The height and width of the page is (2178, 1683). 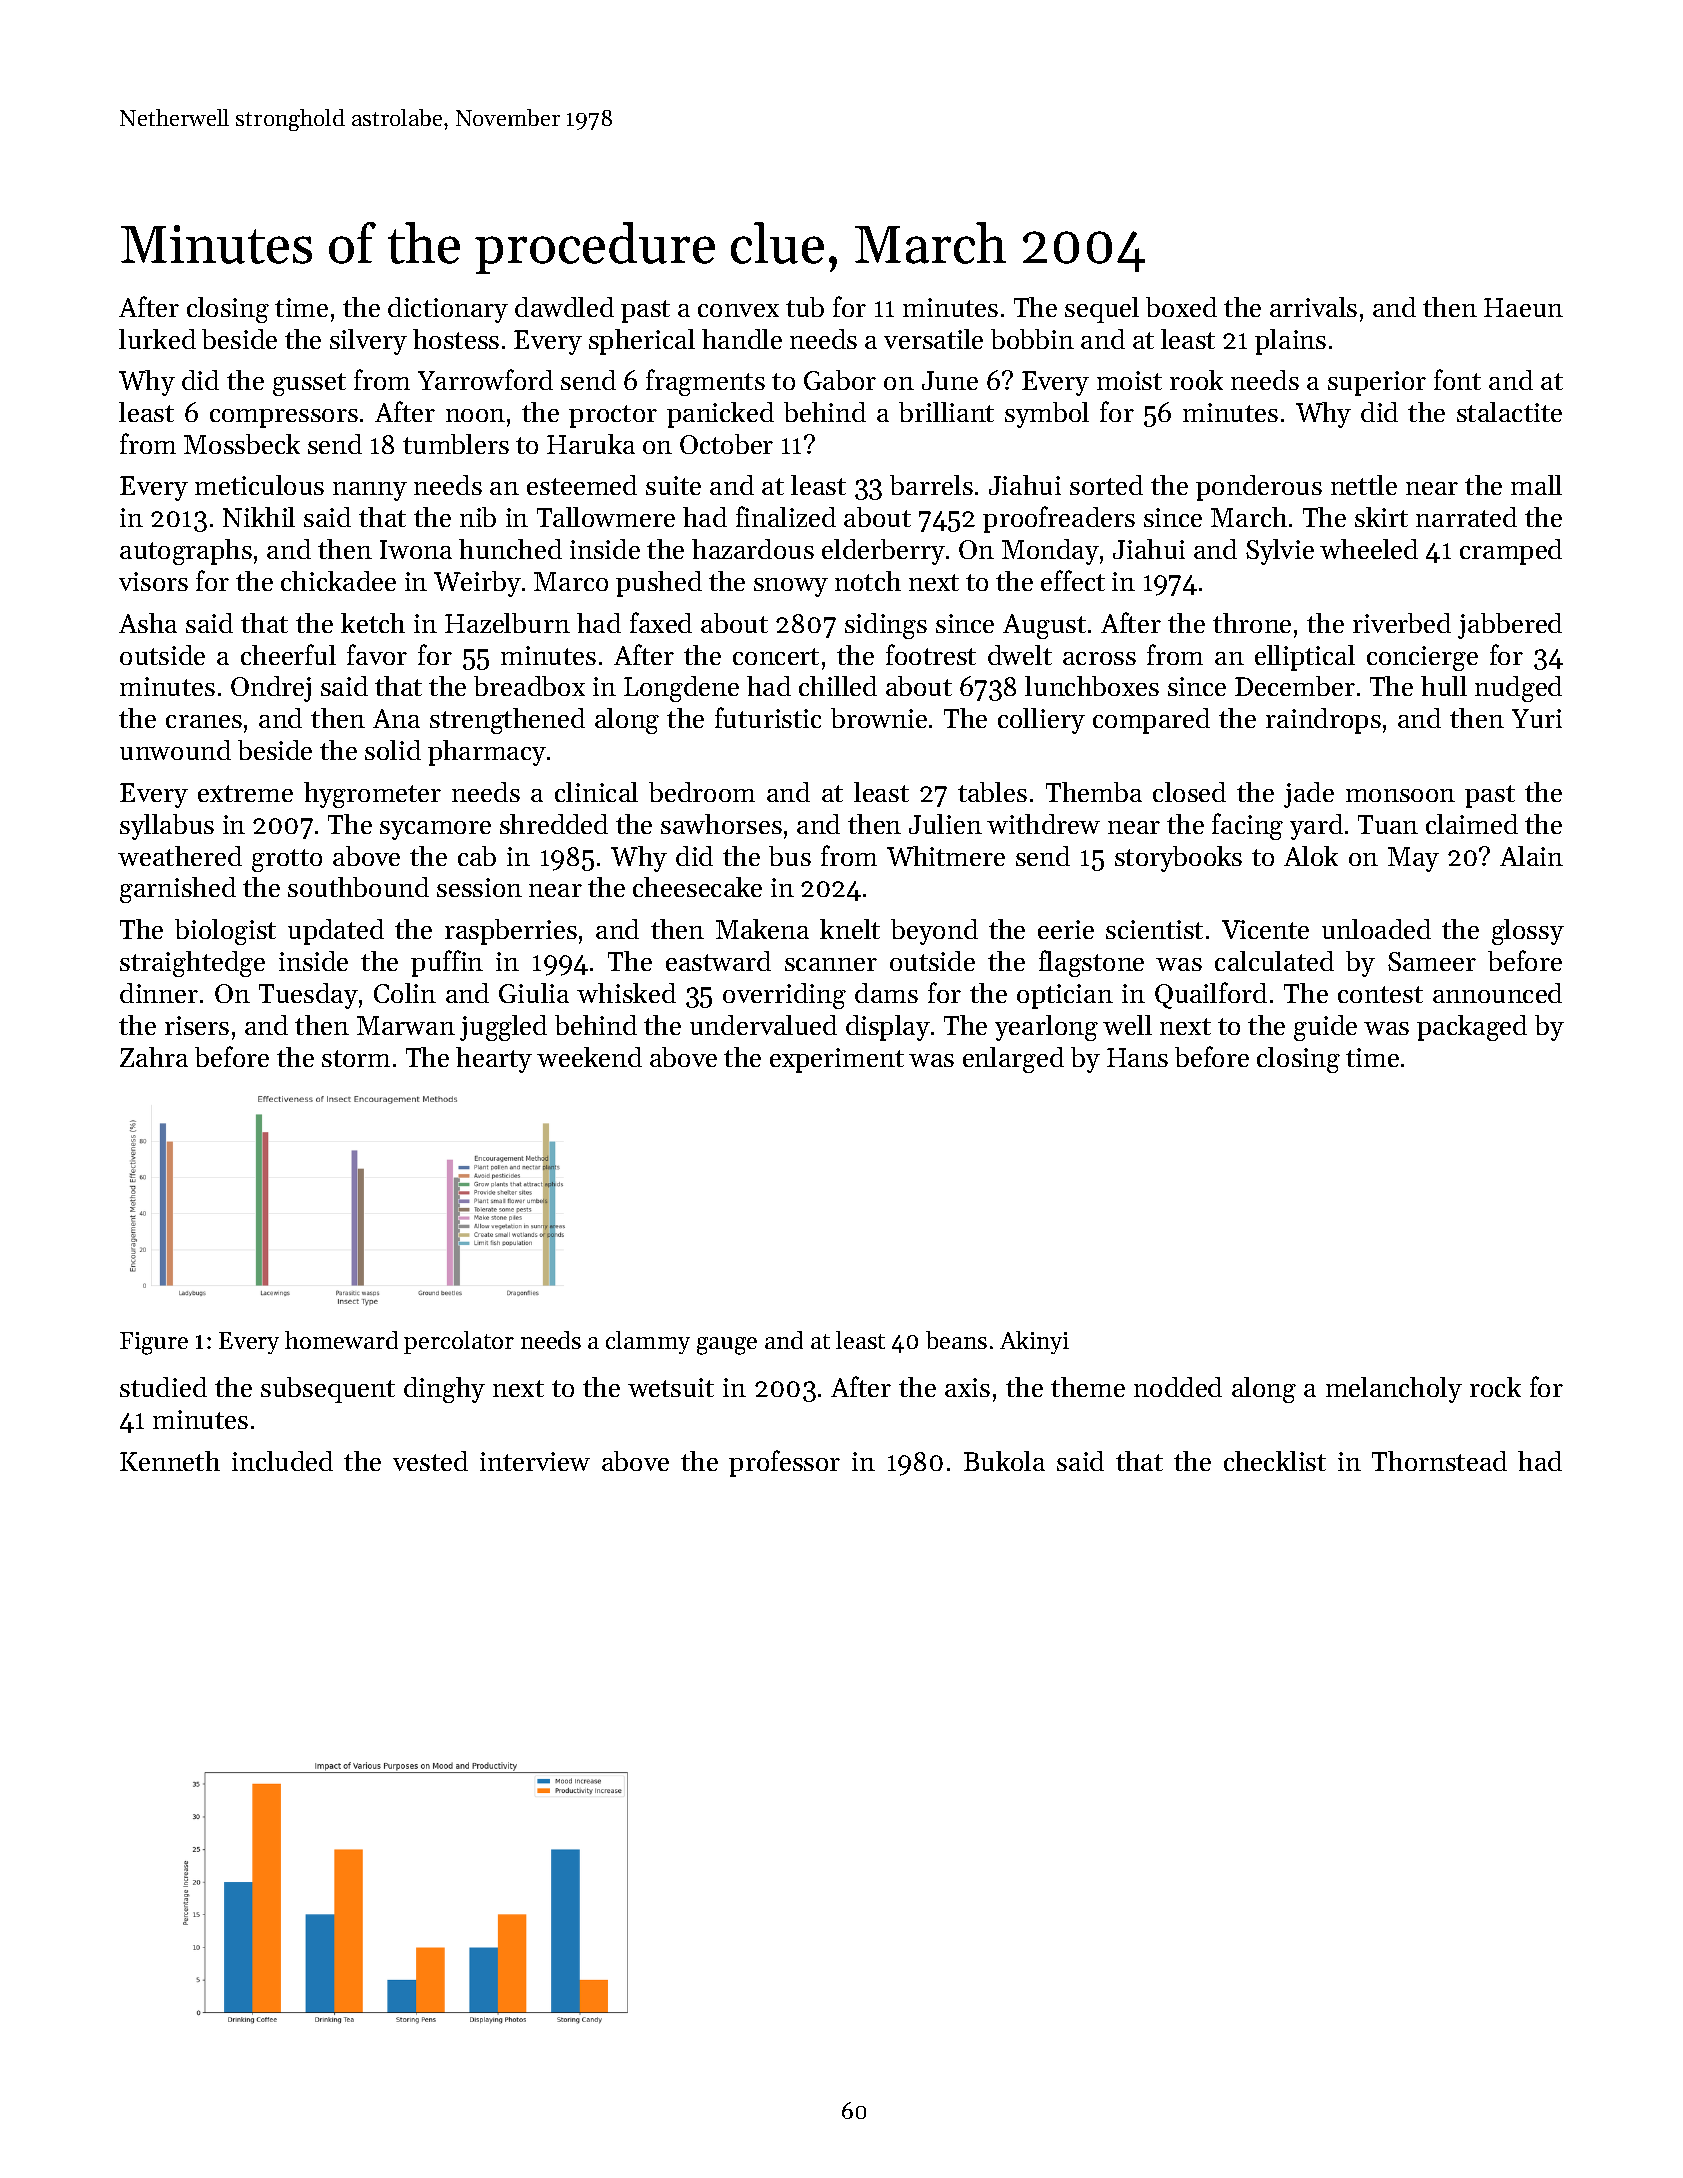 I want to click on cranes, so click(x=204, y=721).
